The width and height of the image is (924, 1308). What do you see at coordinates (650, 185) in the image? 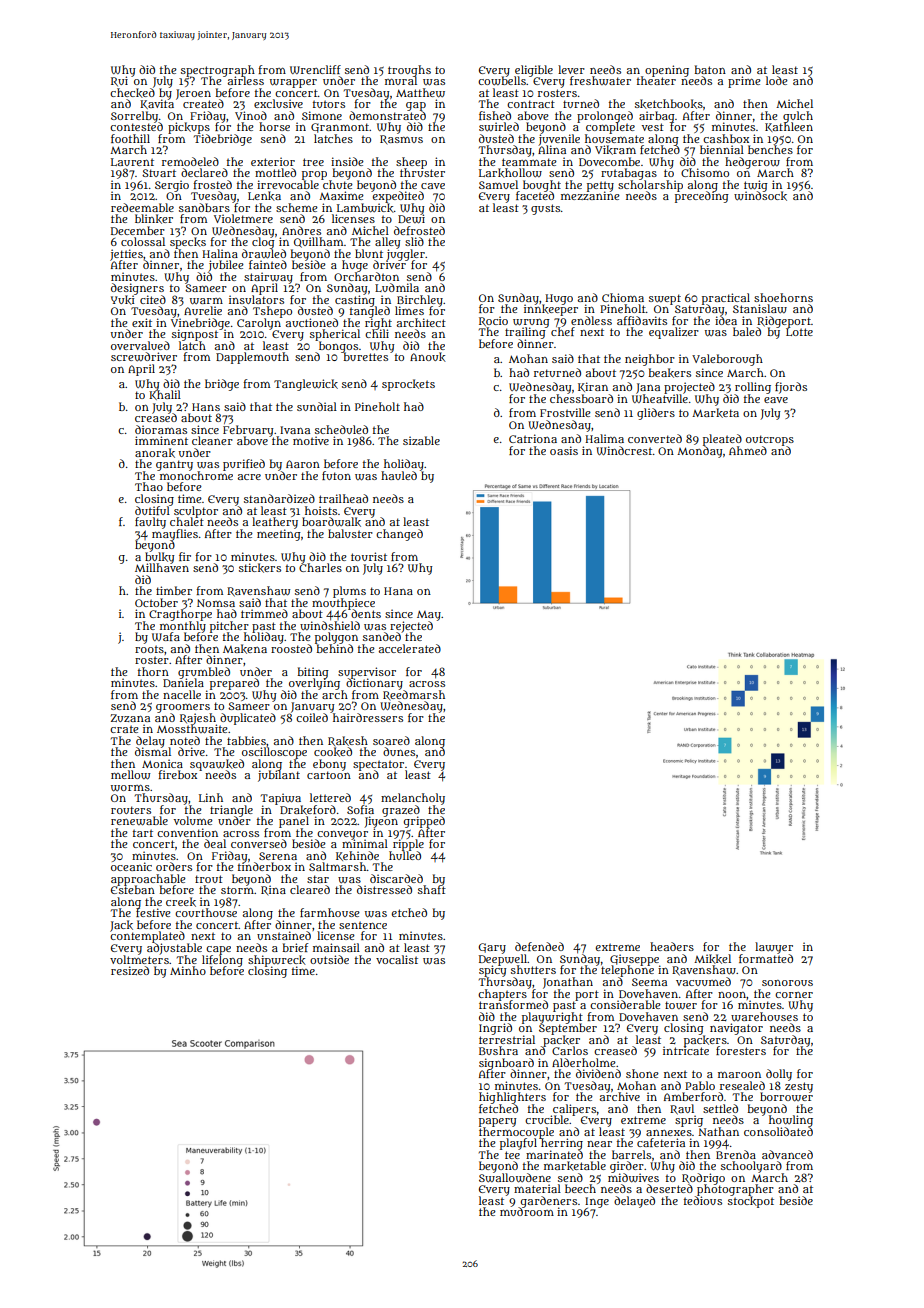
I see `scholarship` at bounding box center [650, 185].
